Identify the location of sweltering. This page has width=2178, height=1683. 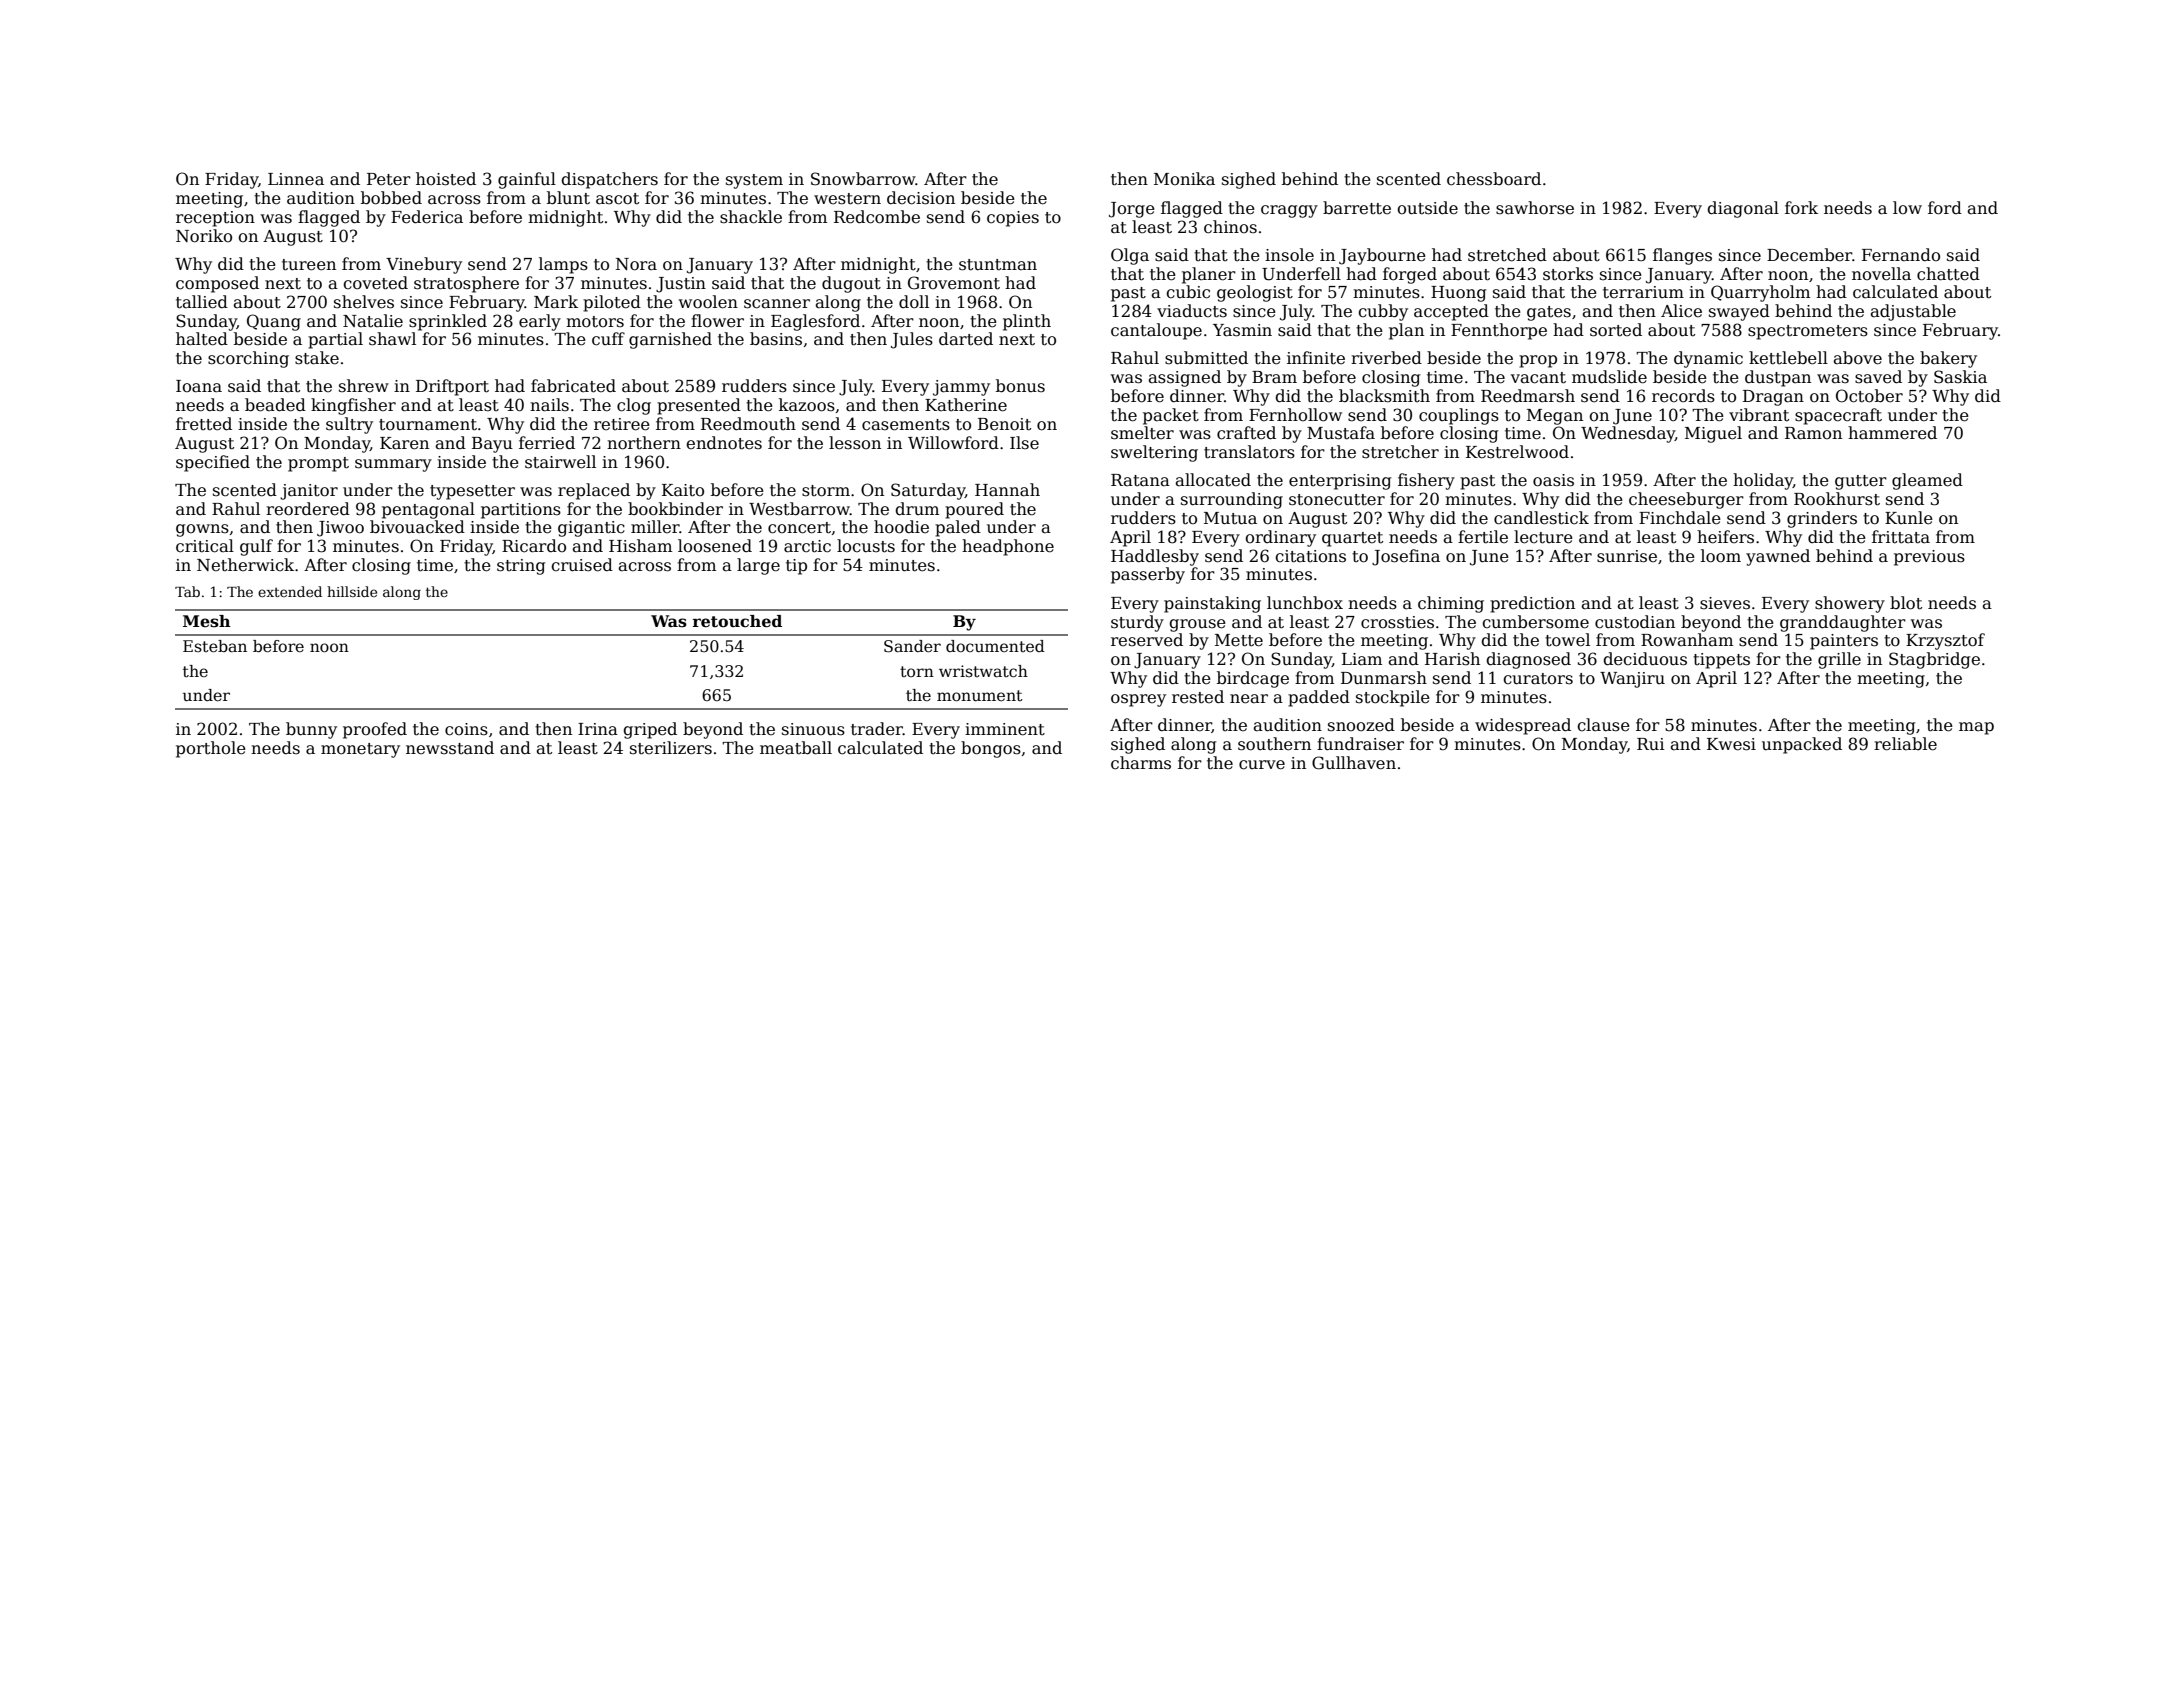
(1154, 453).
